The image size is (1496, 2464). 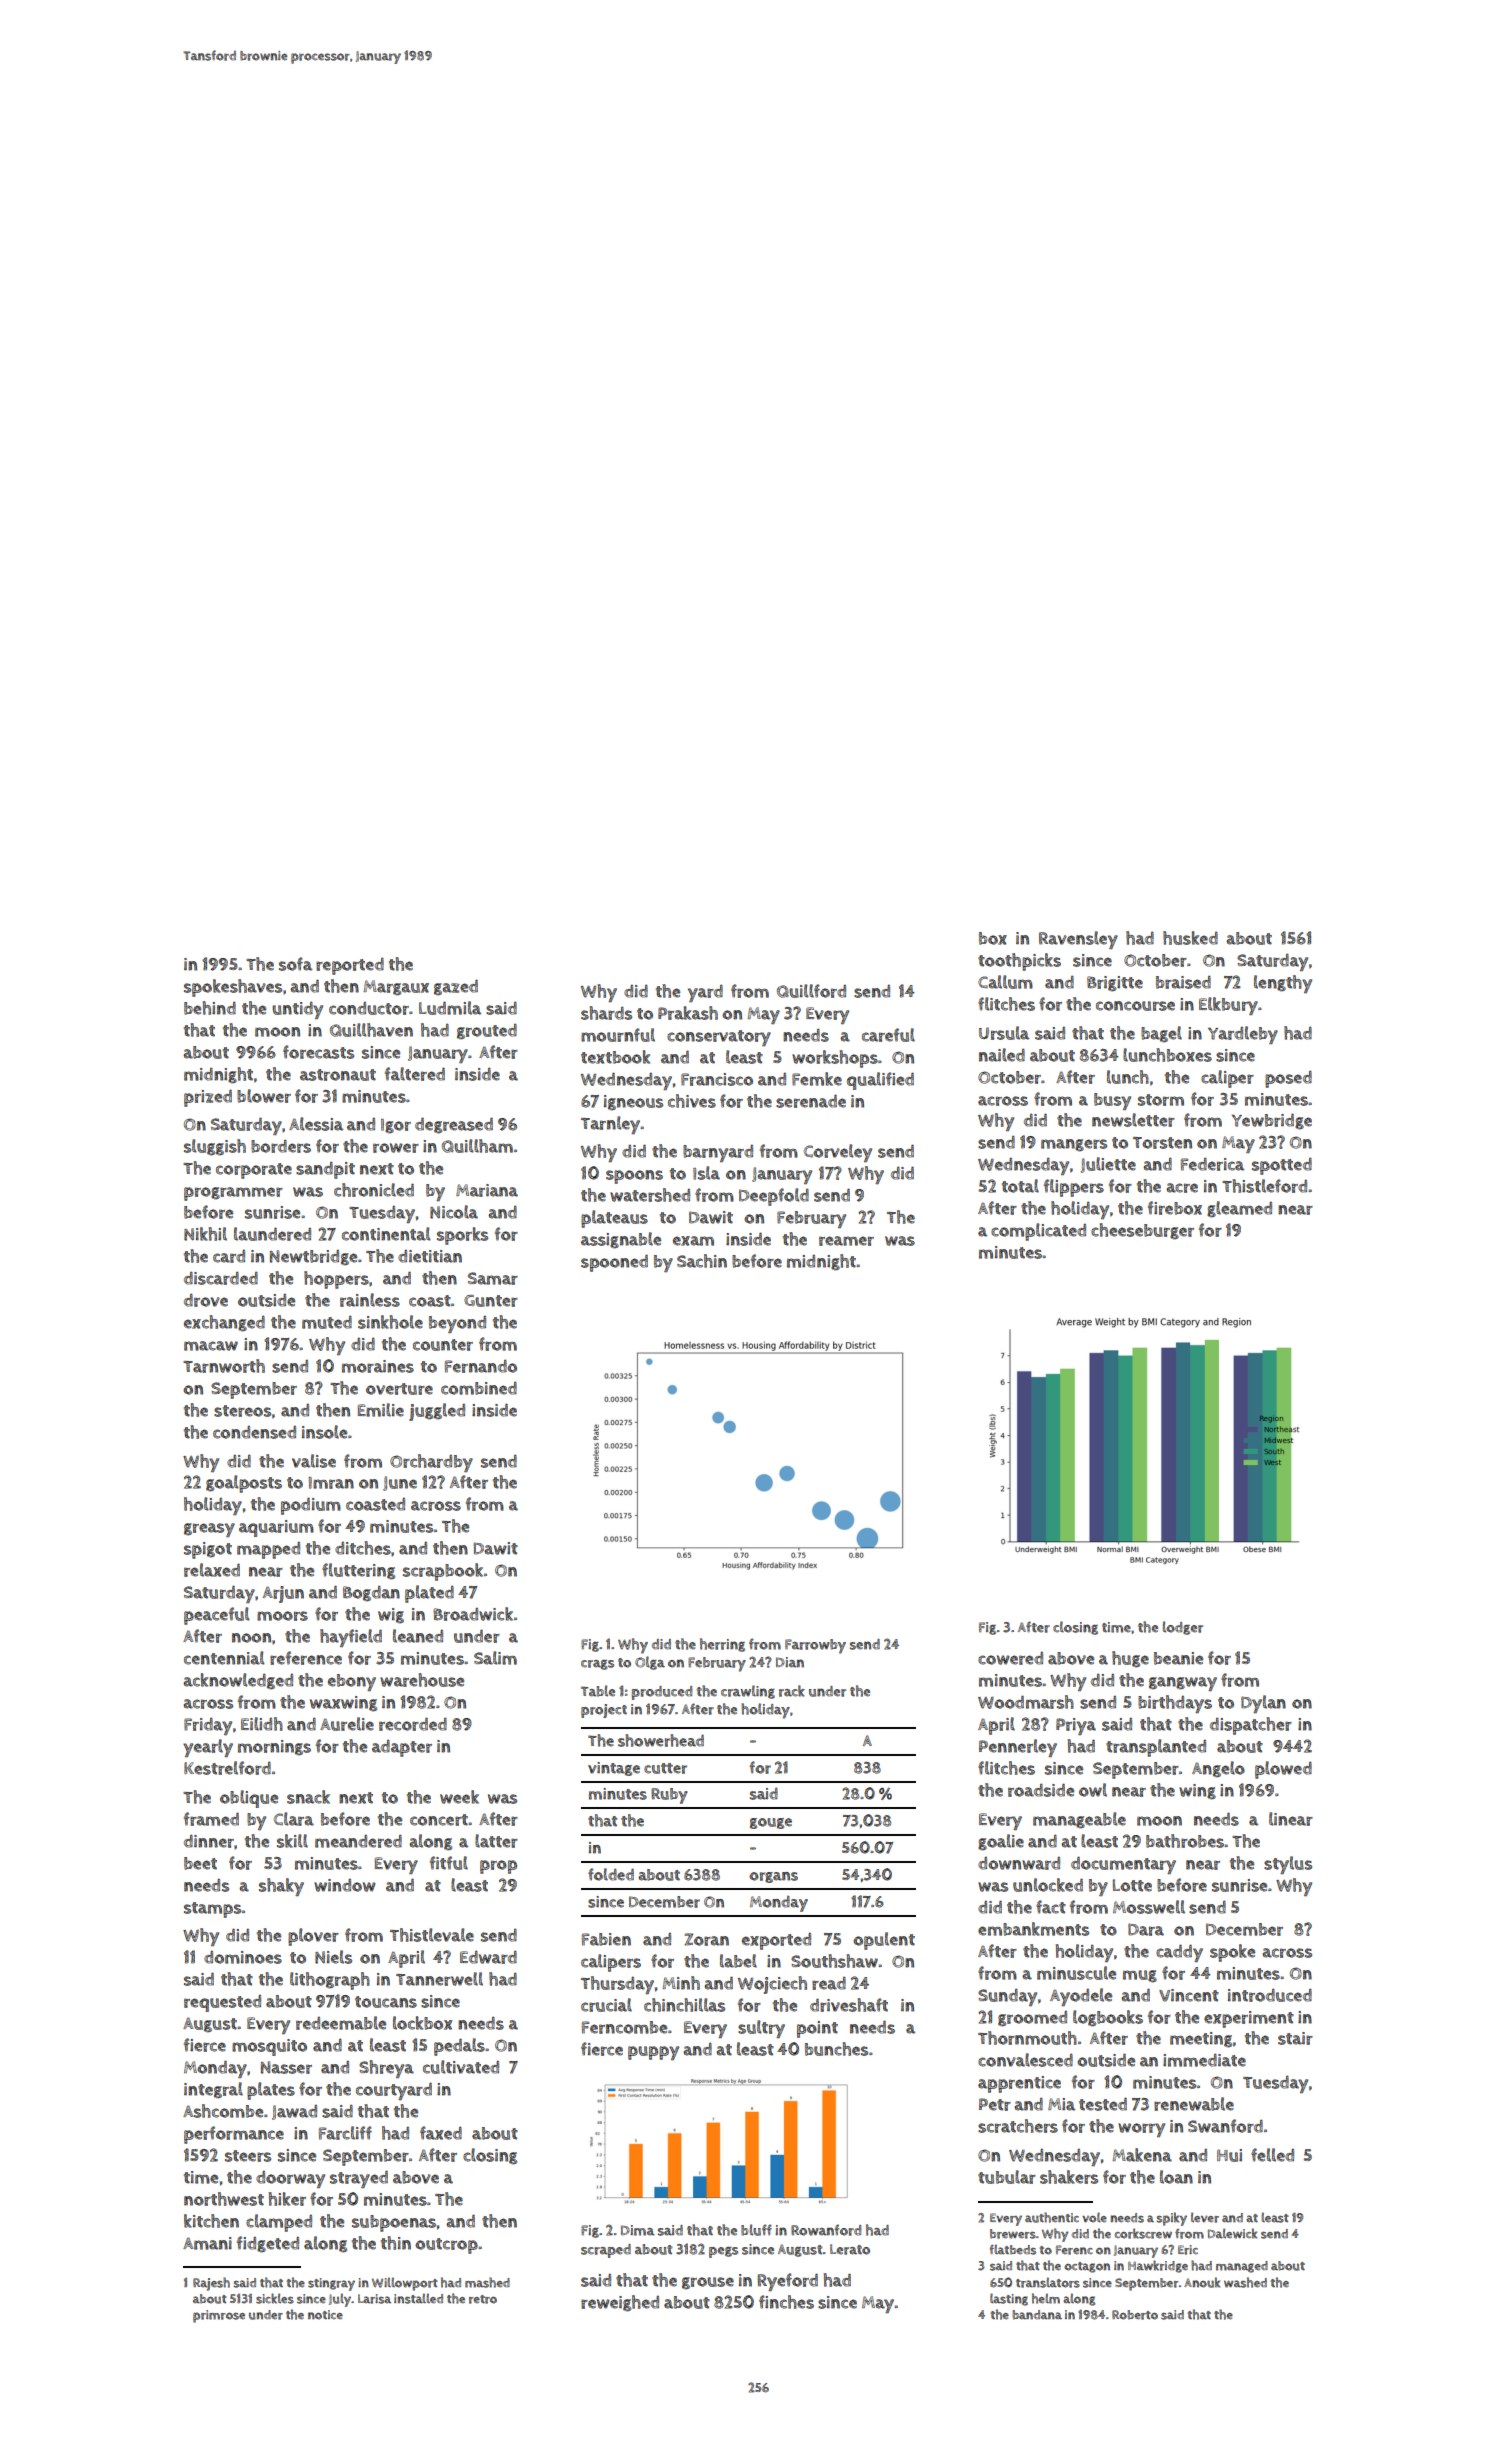 I want to click on nailed, so click(x=1002, y=1055).
